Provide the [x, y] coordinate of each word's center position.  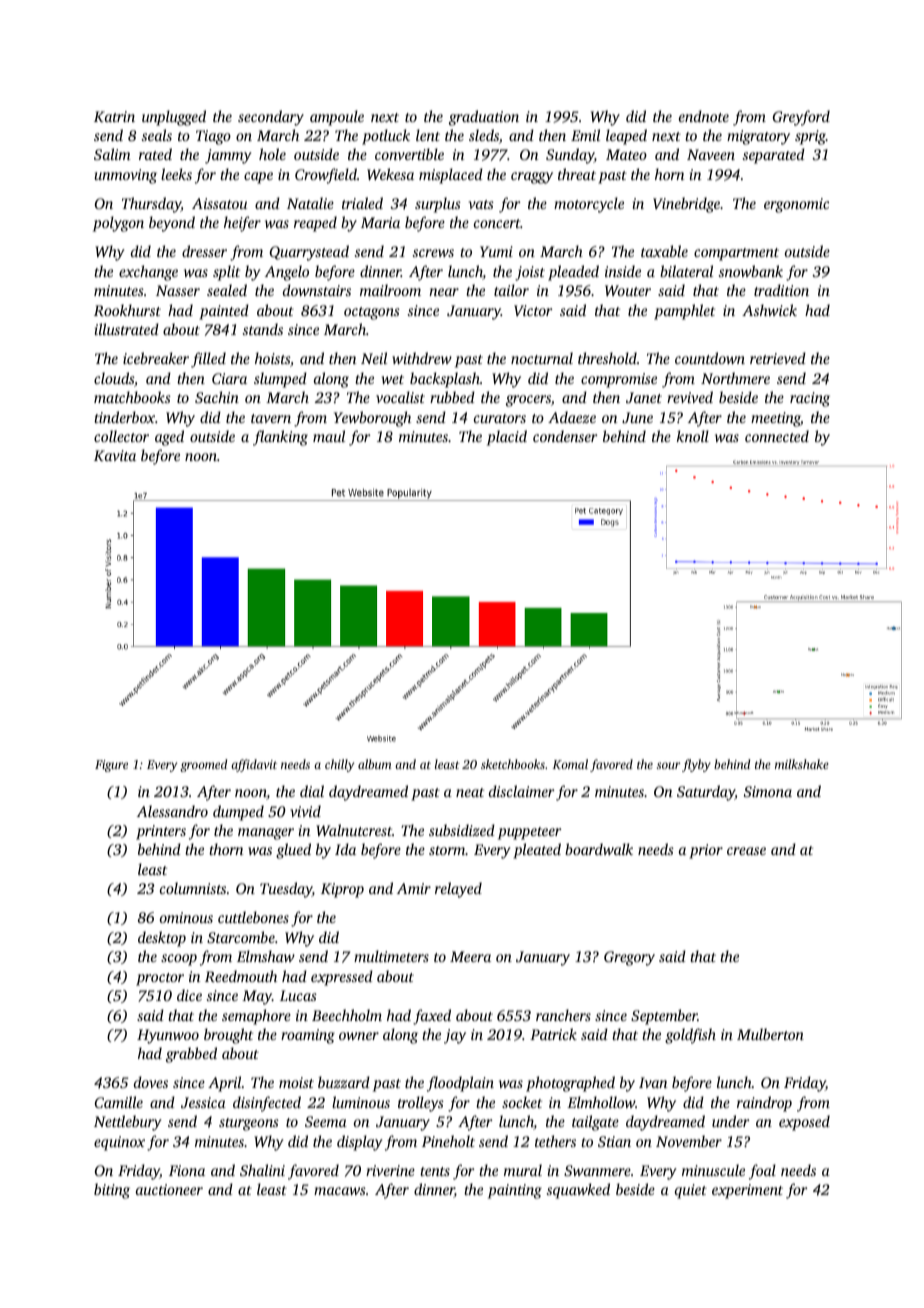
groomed [203, 765]
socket [522, 1102]
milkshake [802, 764]
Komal [570, 764]
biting [112, 1191]
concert [497, 223]
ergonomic [796, 205]
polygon [118, 224]
